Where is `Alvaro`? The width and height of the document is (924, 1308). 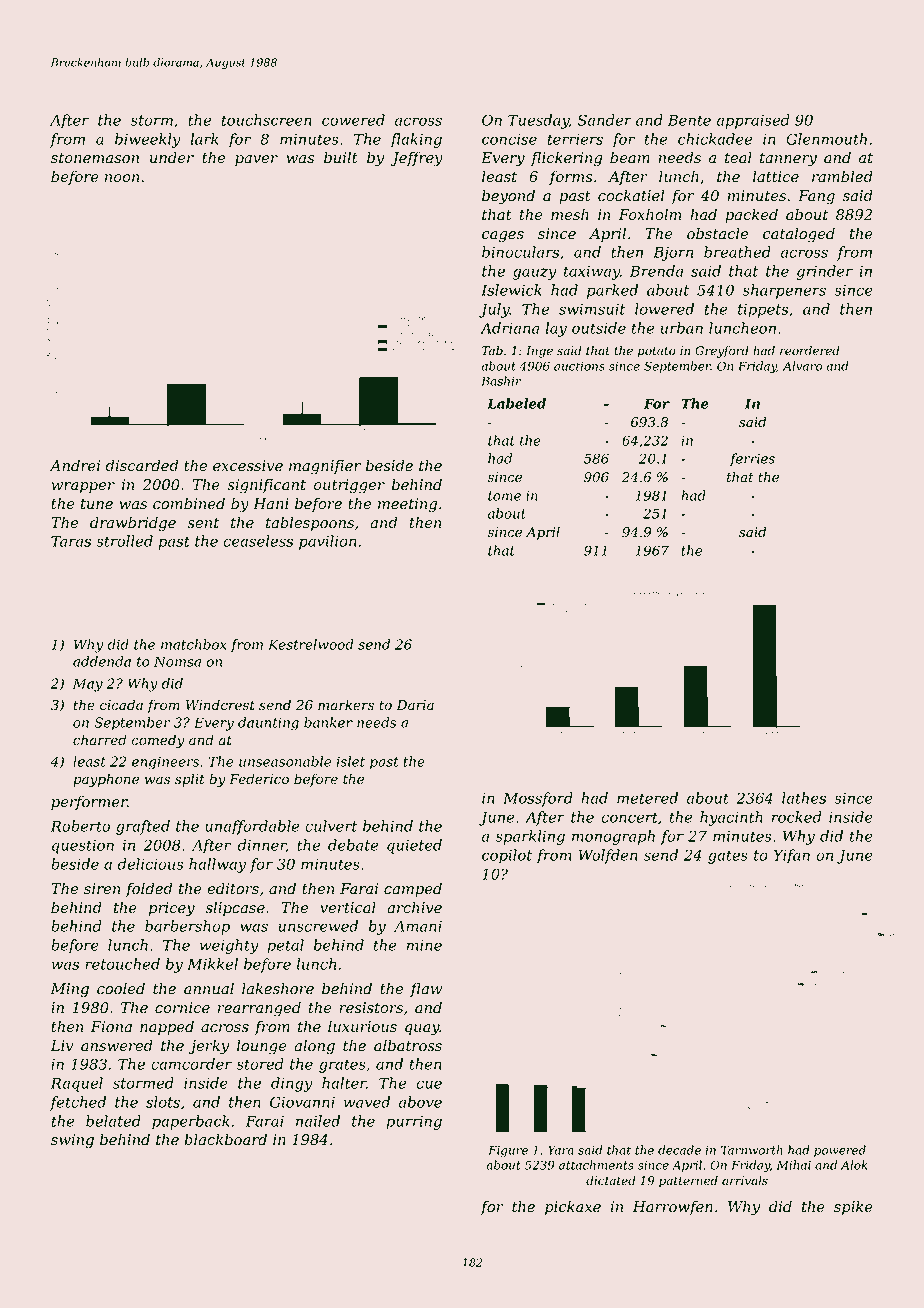 Alvaro is located at coordinates (802, 366).
